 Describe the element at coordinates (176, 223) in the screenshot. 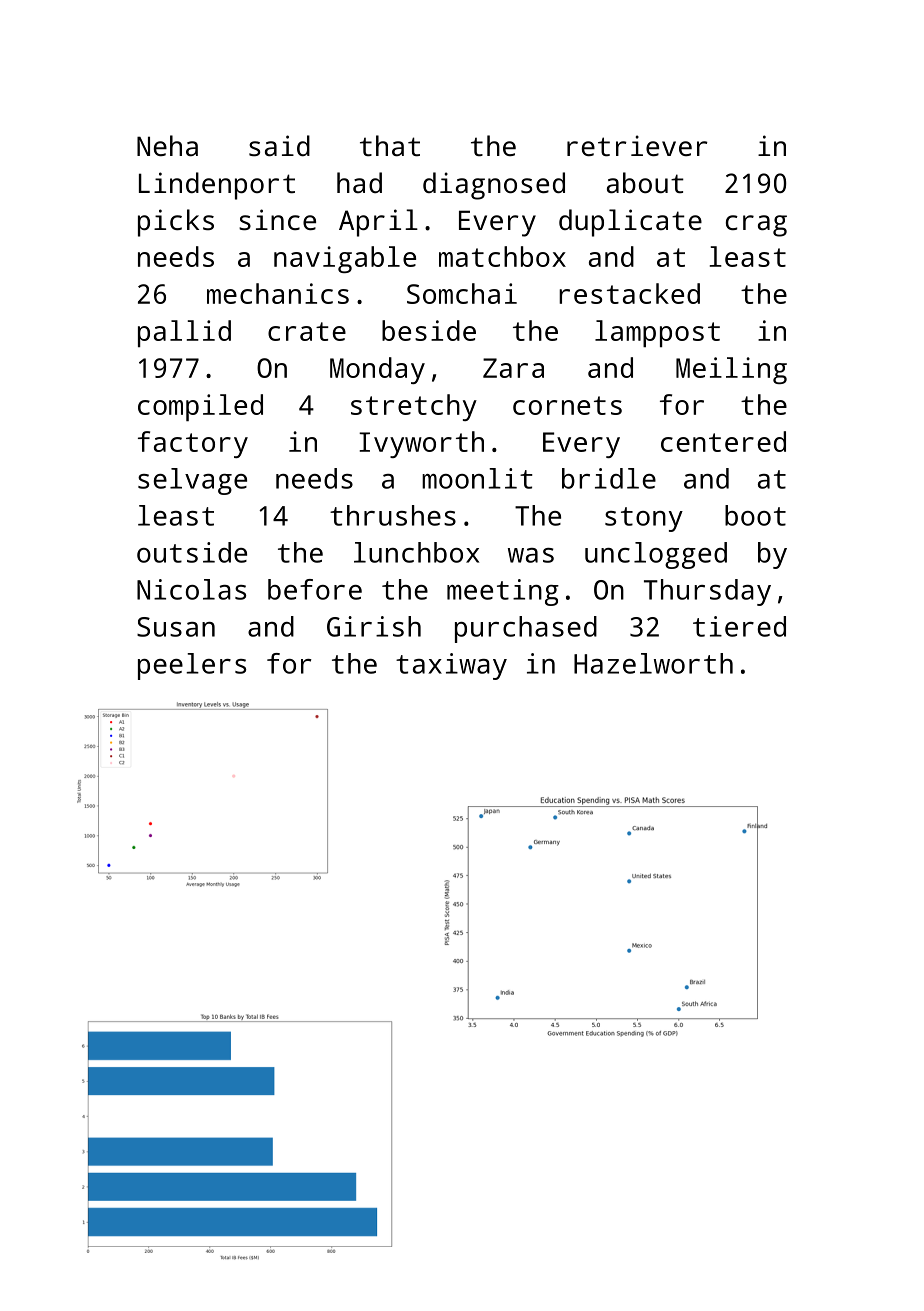

I see `picks` at that location.
